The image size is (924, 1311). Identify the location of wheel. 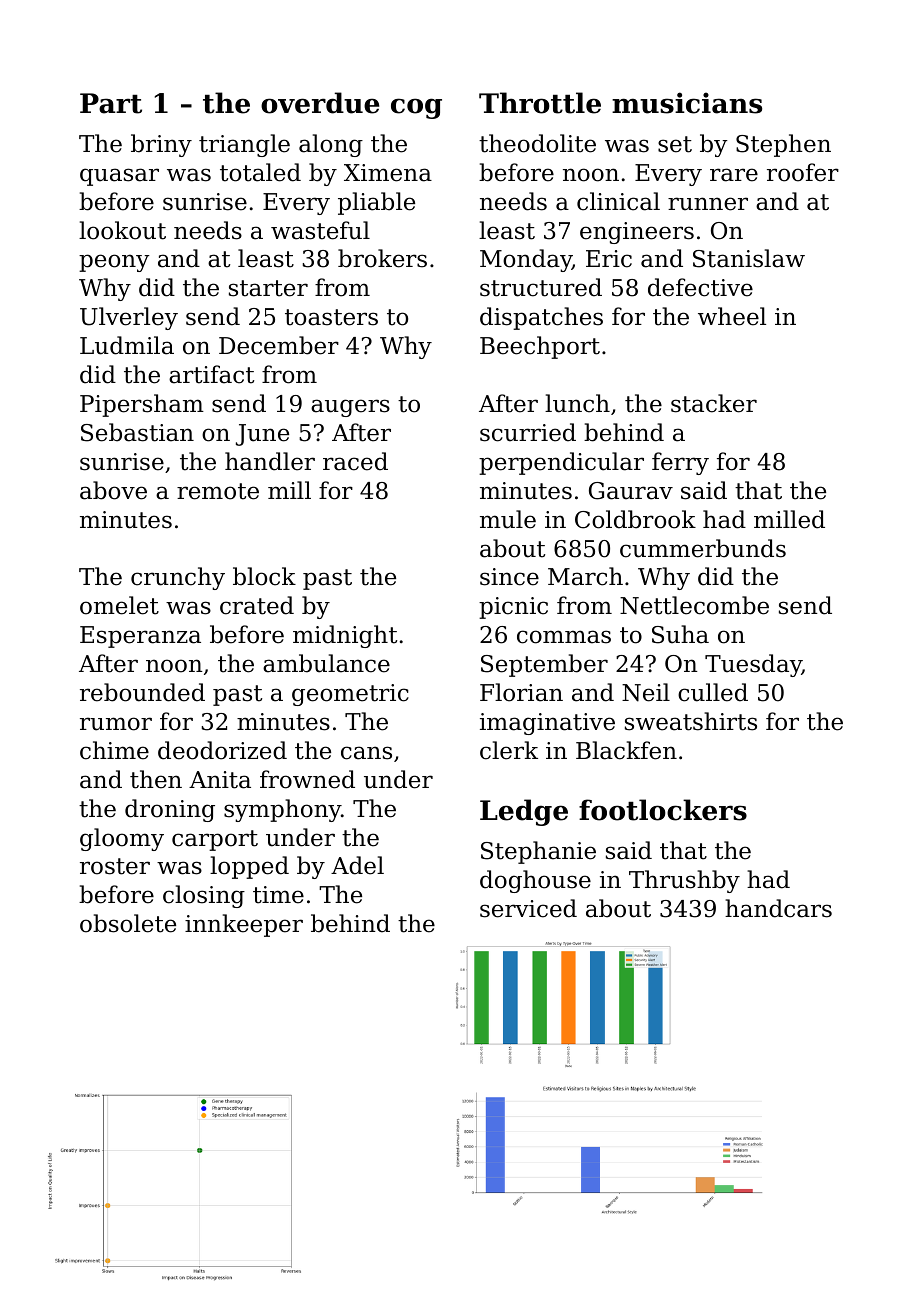
(732, 316).
